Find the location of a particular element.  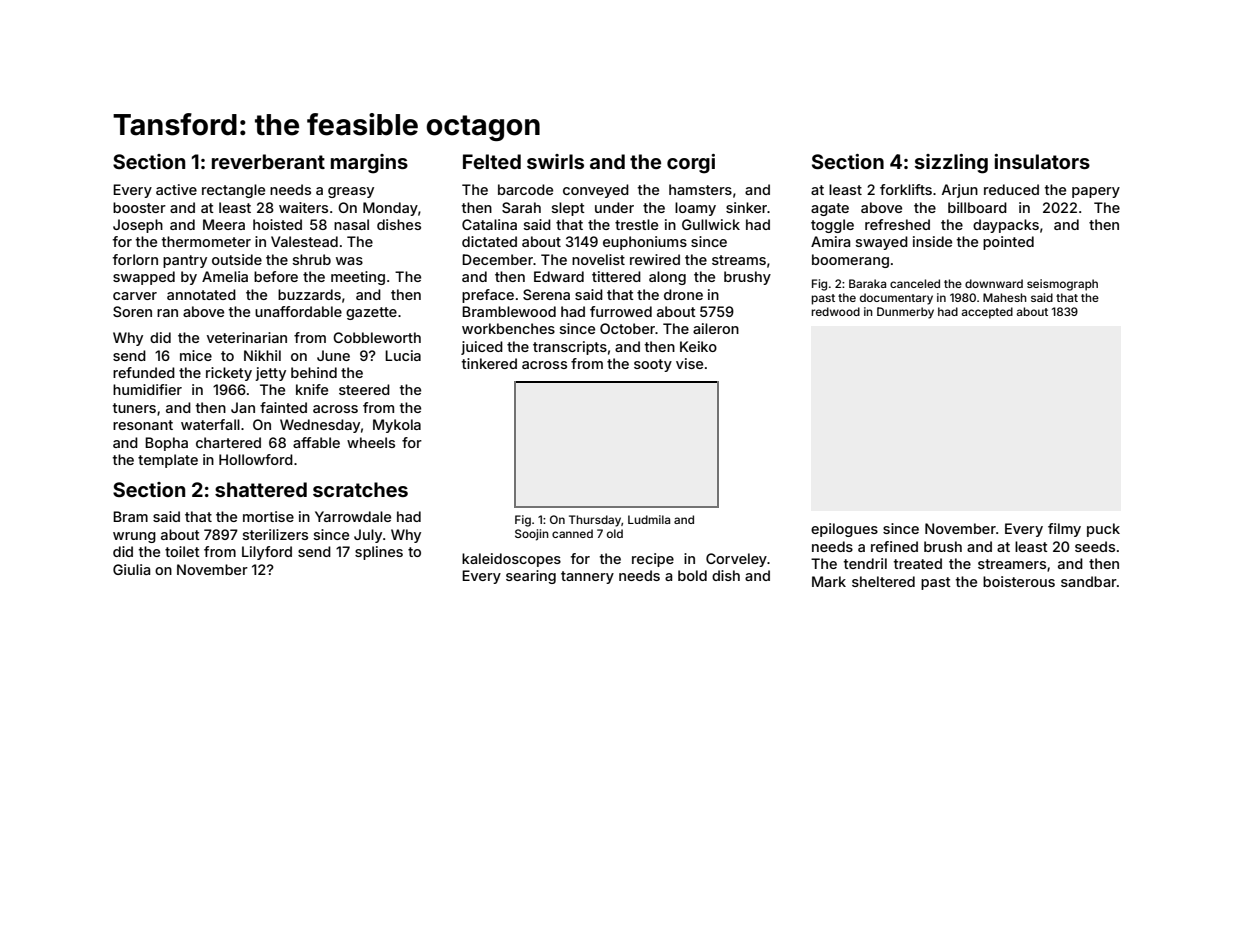

filmy is located at coordinates (1064, 530).
